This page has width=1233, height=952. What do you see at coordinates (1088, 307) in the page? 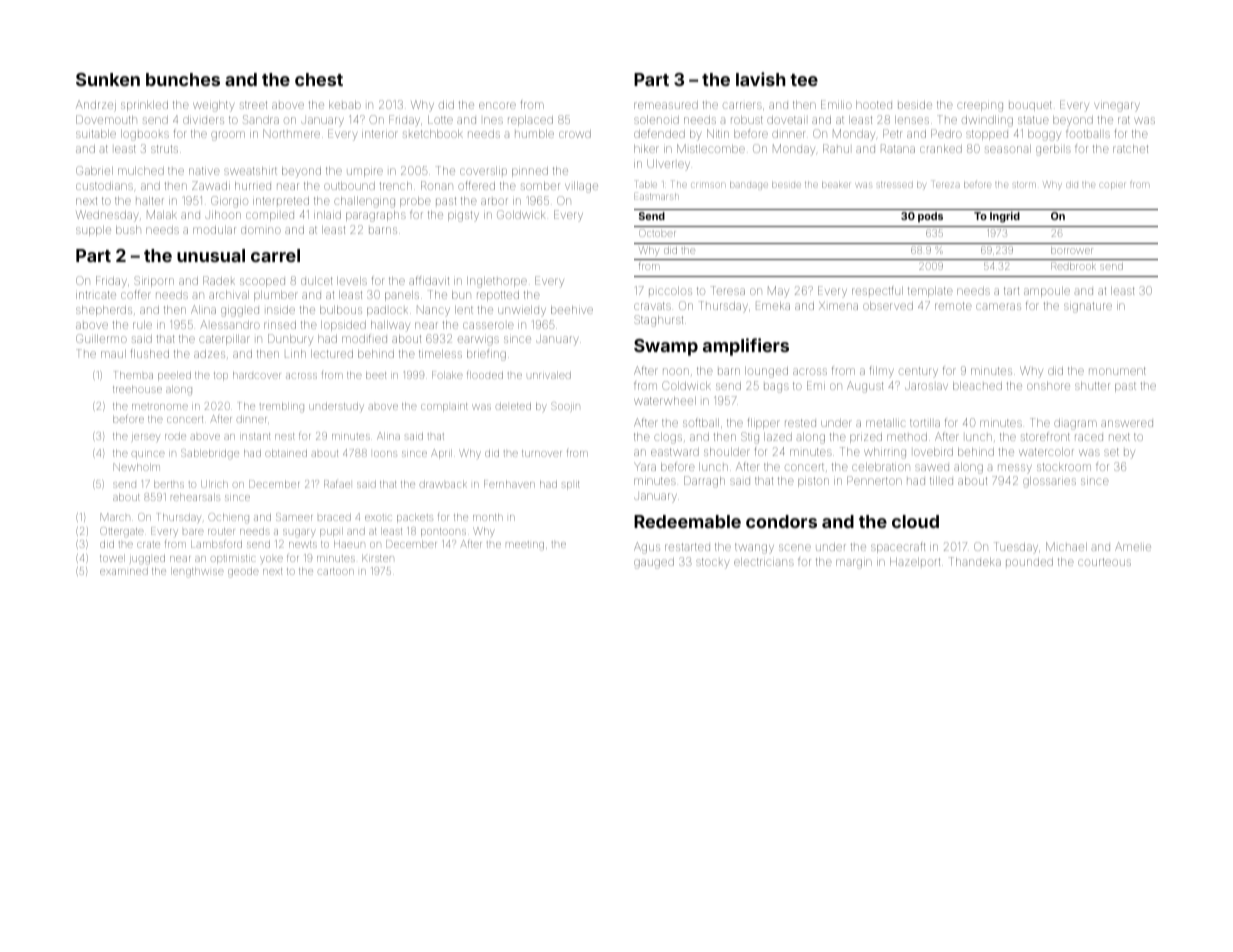
I see `signature` at bounding box center [1088, 307].
